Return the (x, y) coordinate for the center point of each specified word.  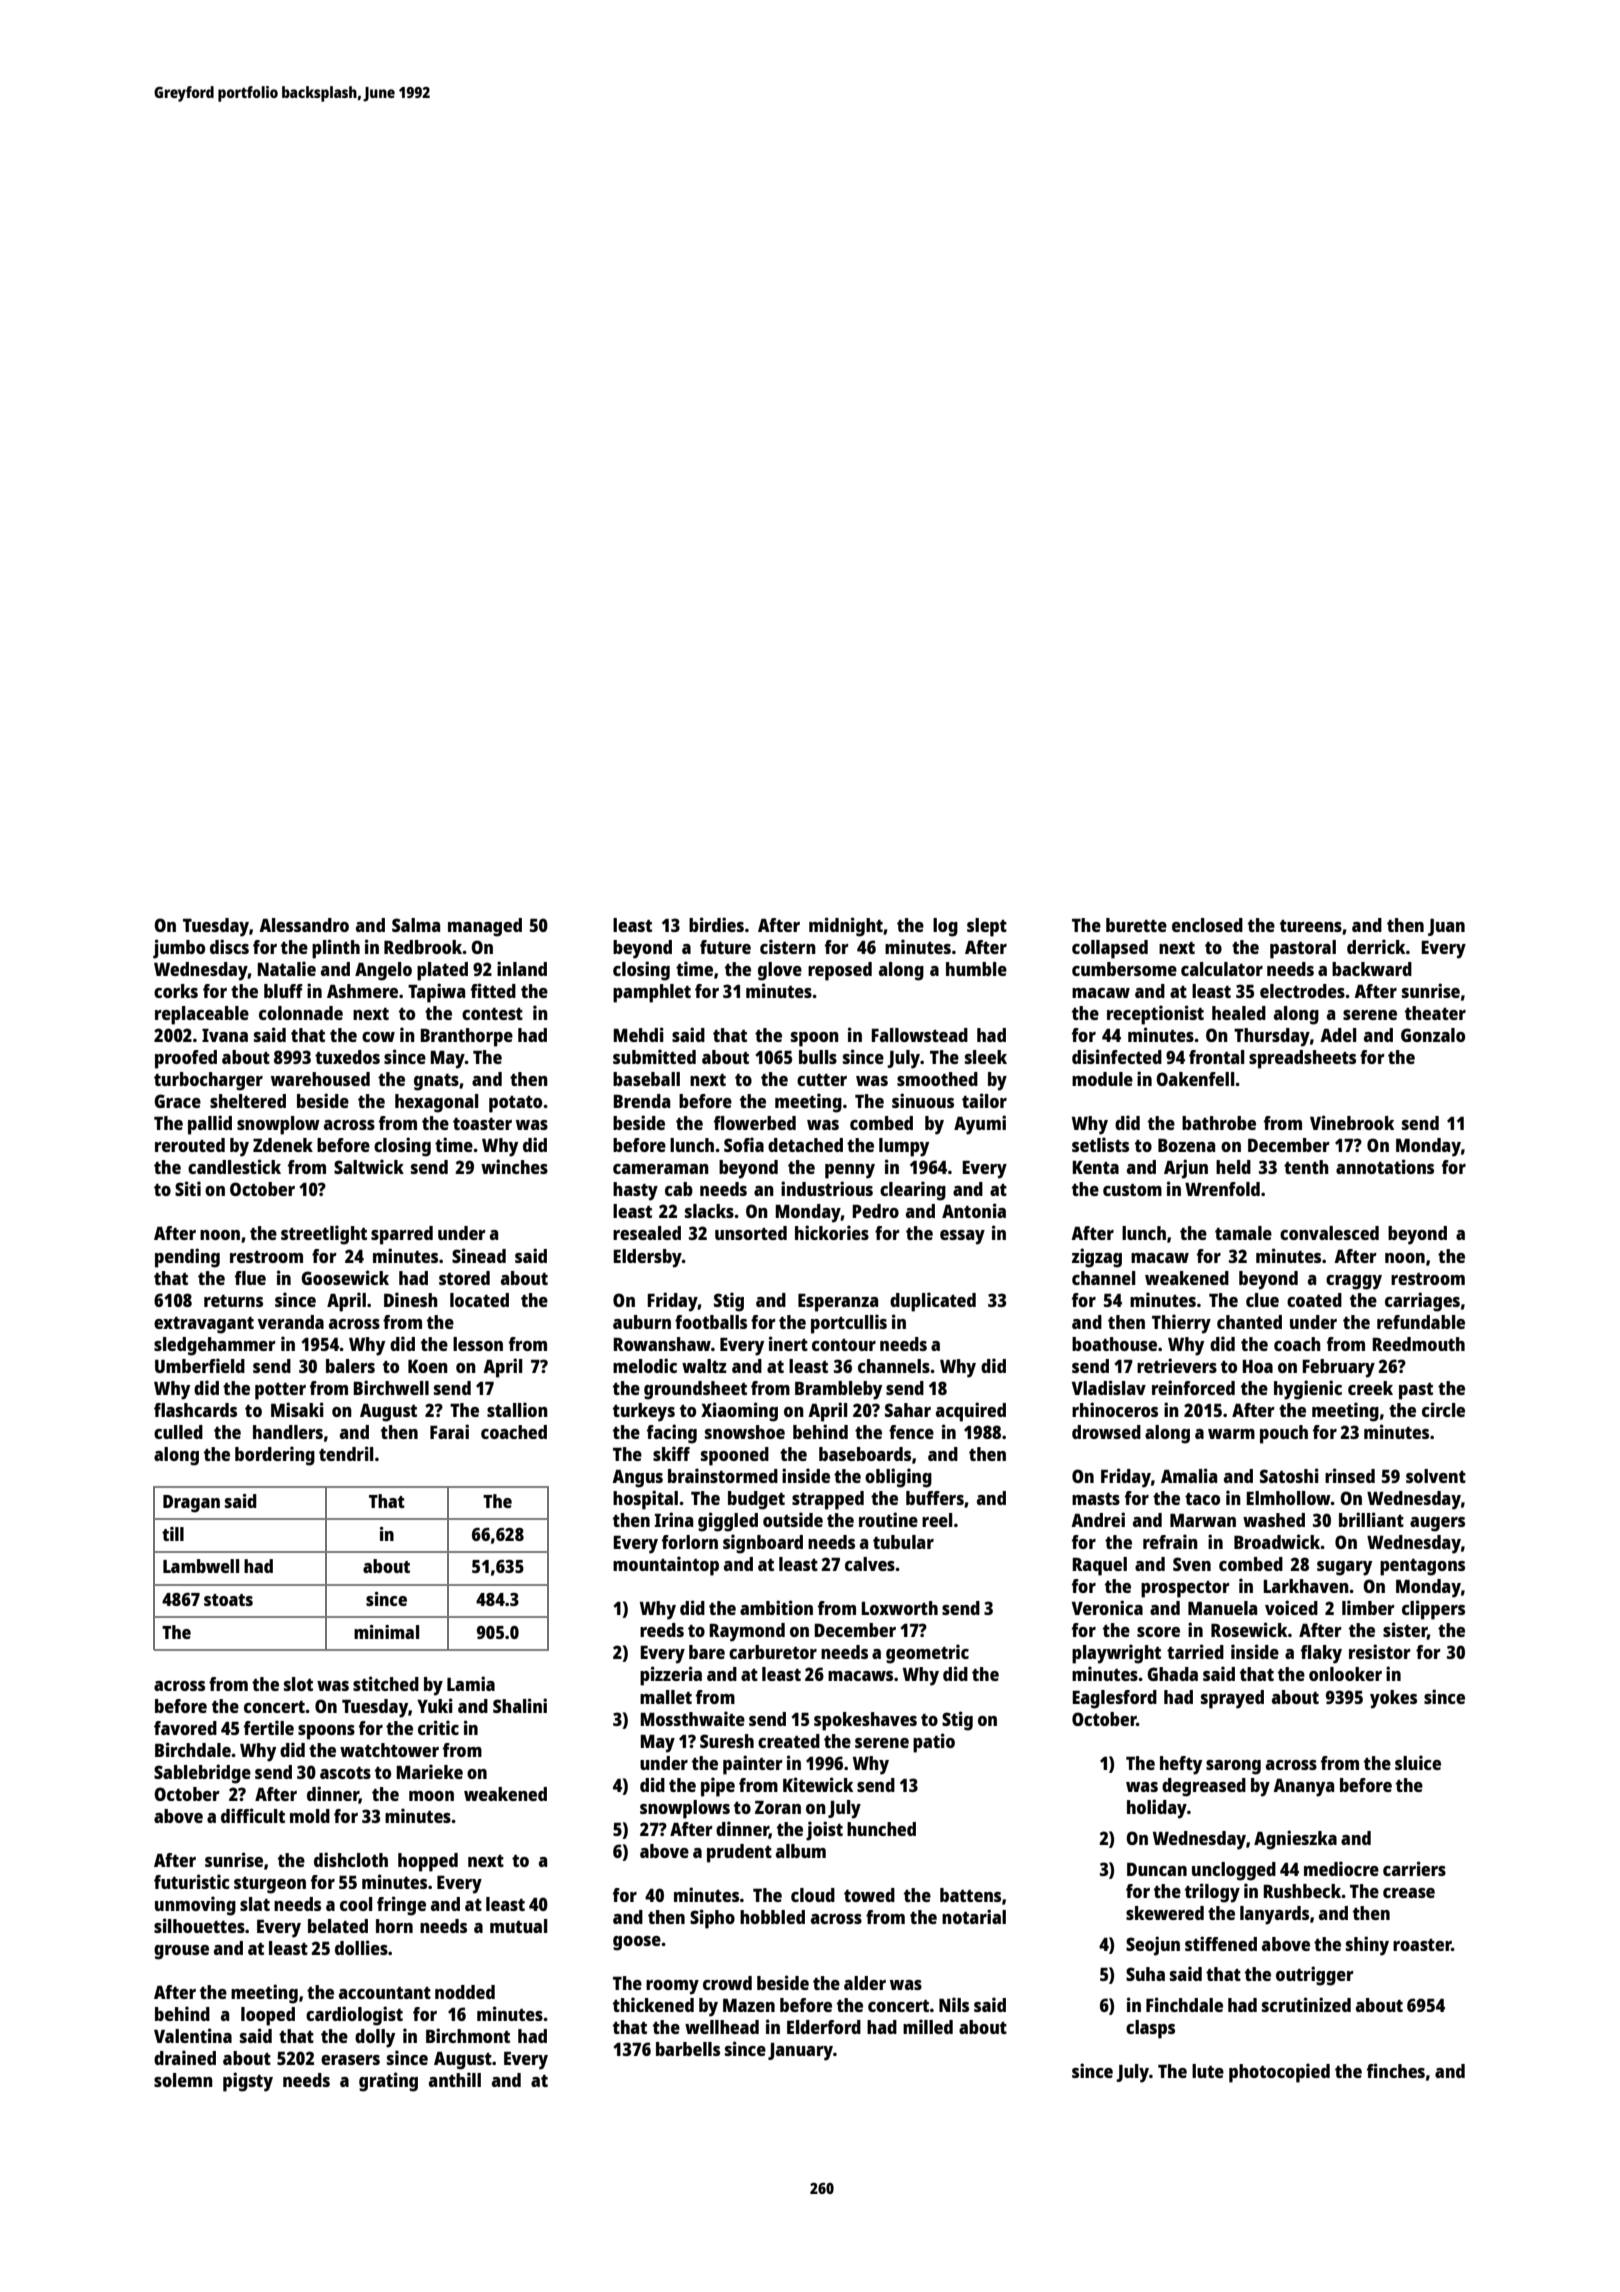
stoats (228, 1600)
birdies (716, 924)
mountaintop (666, 1566)
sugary (1344, 1568)
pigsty (248, 2082)
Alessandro (304, 925)
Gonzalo (1433, 1035)
